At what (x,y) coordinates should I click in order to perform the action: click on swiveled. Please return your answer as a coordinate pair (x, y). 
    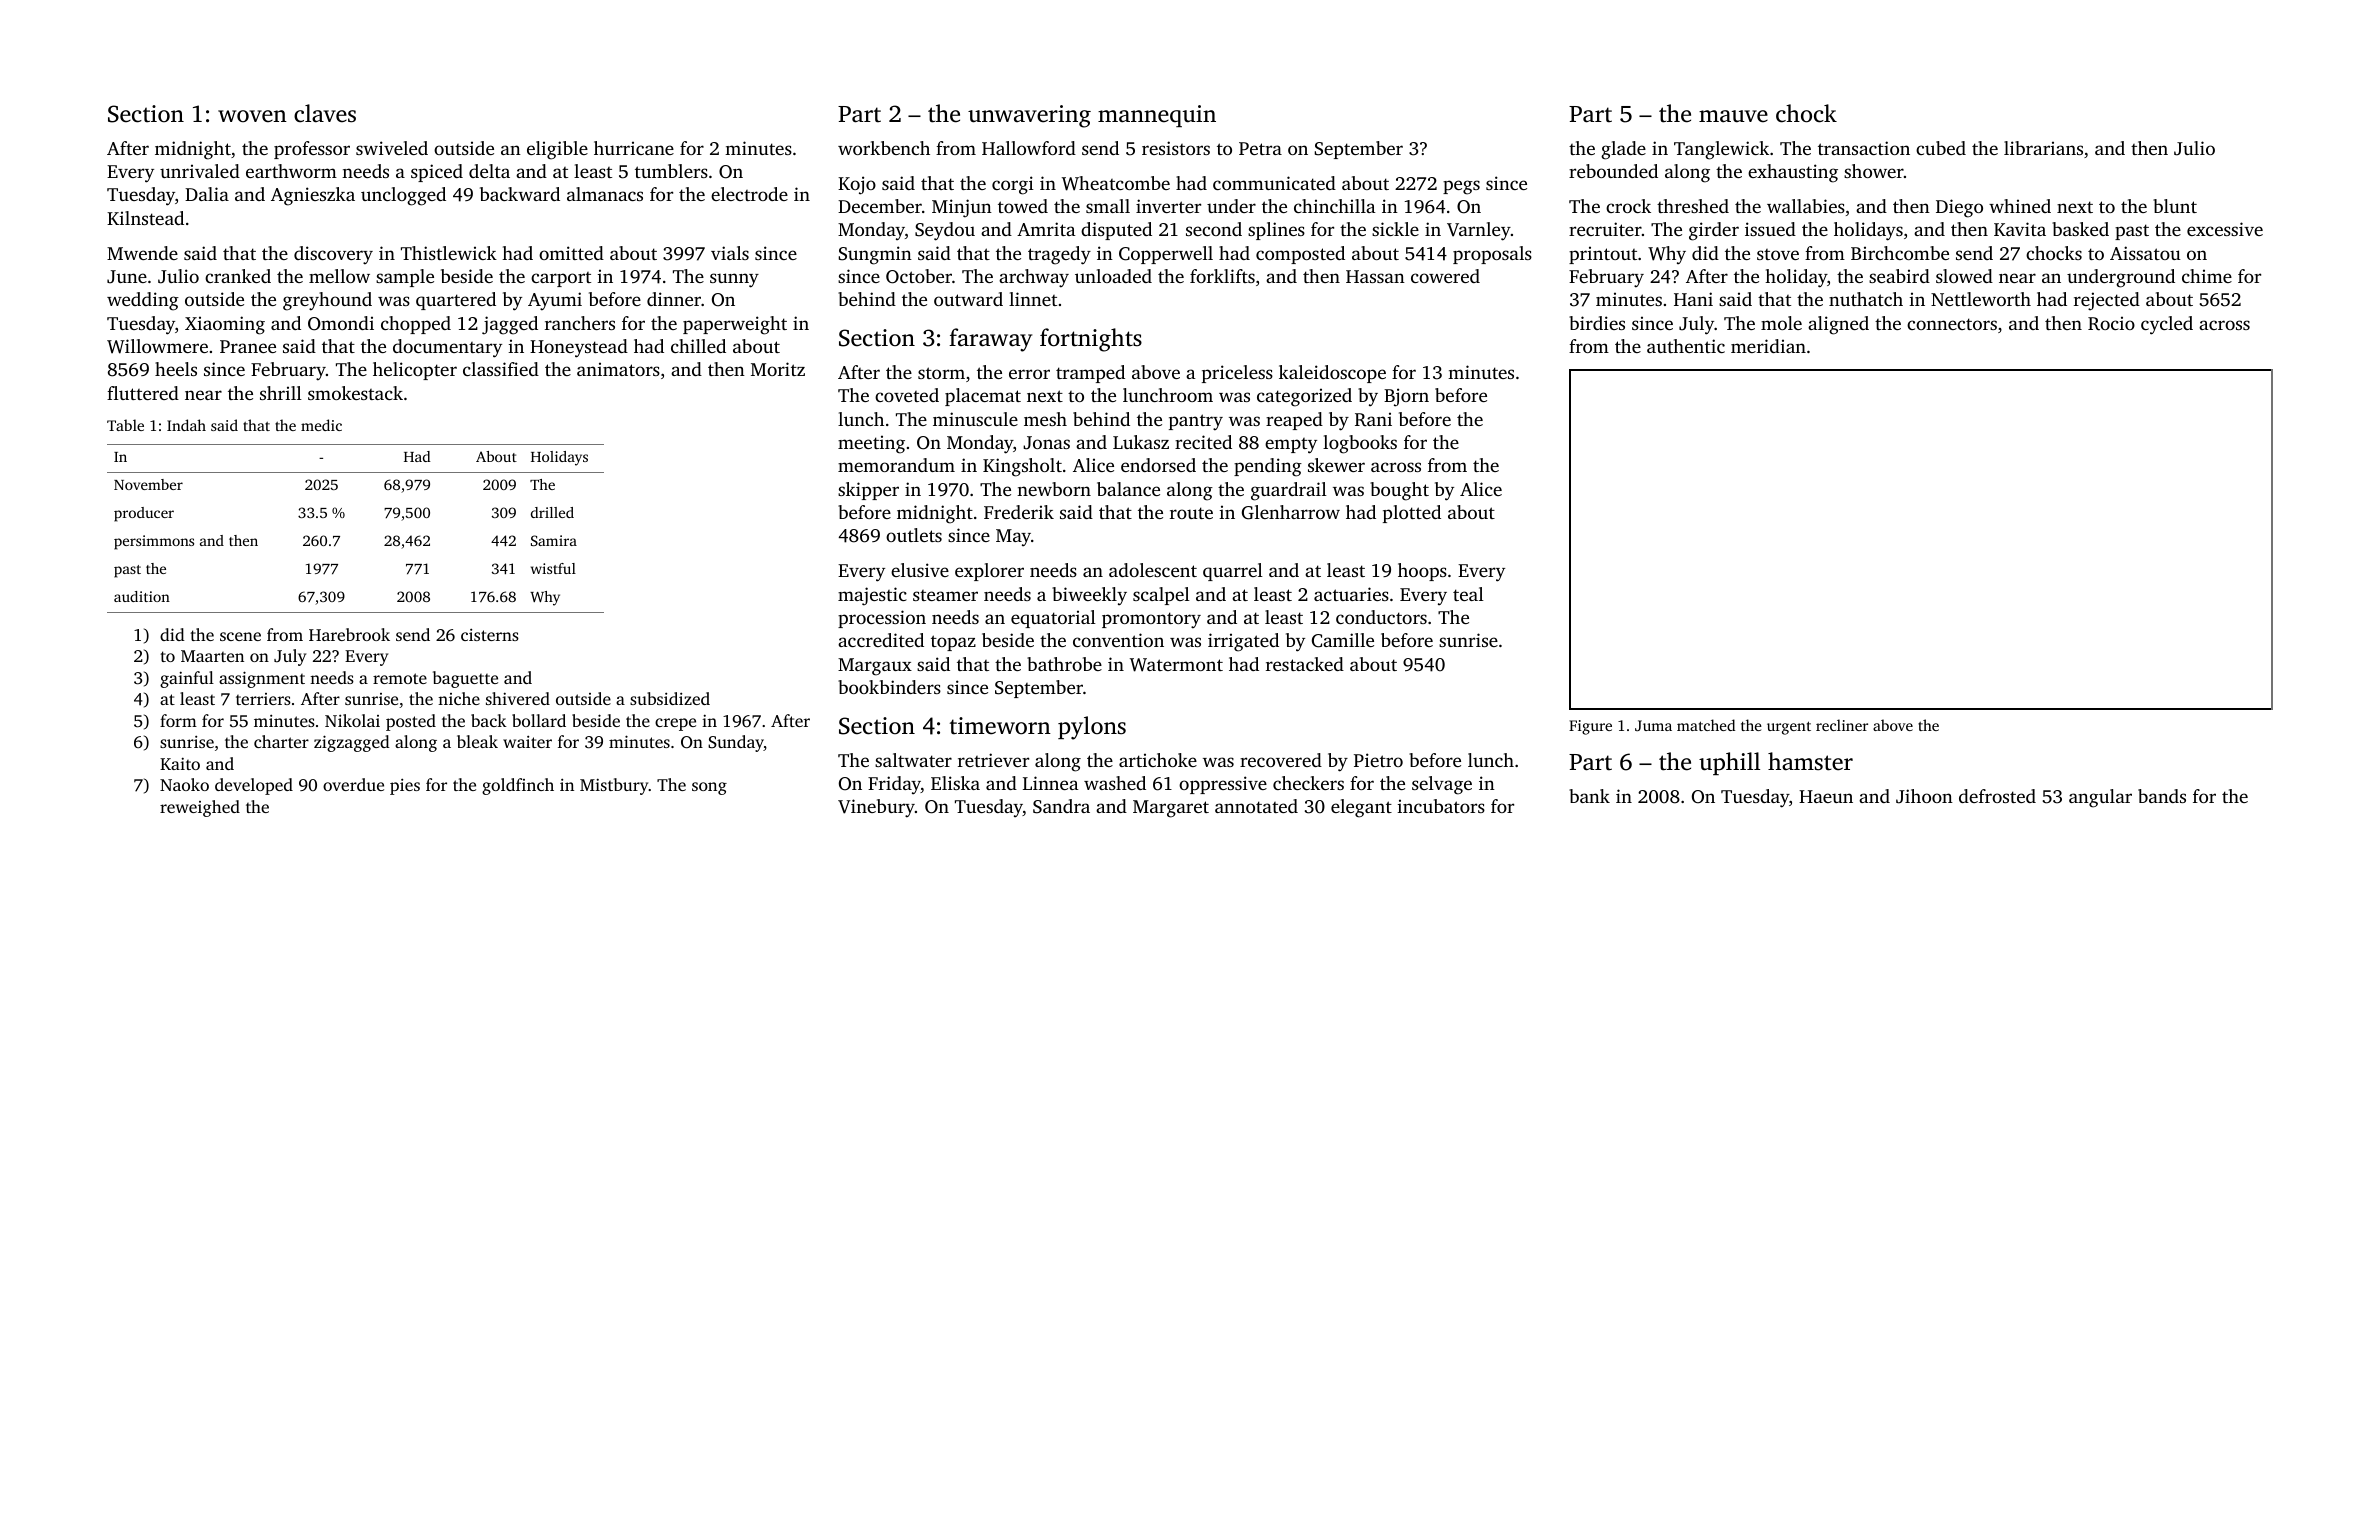
    Looking at the image, I should click on (392, 148).
